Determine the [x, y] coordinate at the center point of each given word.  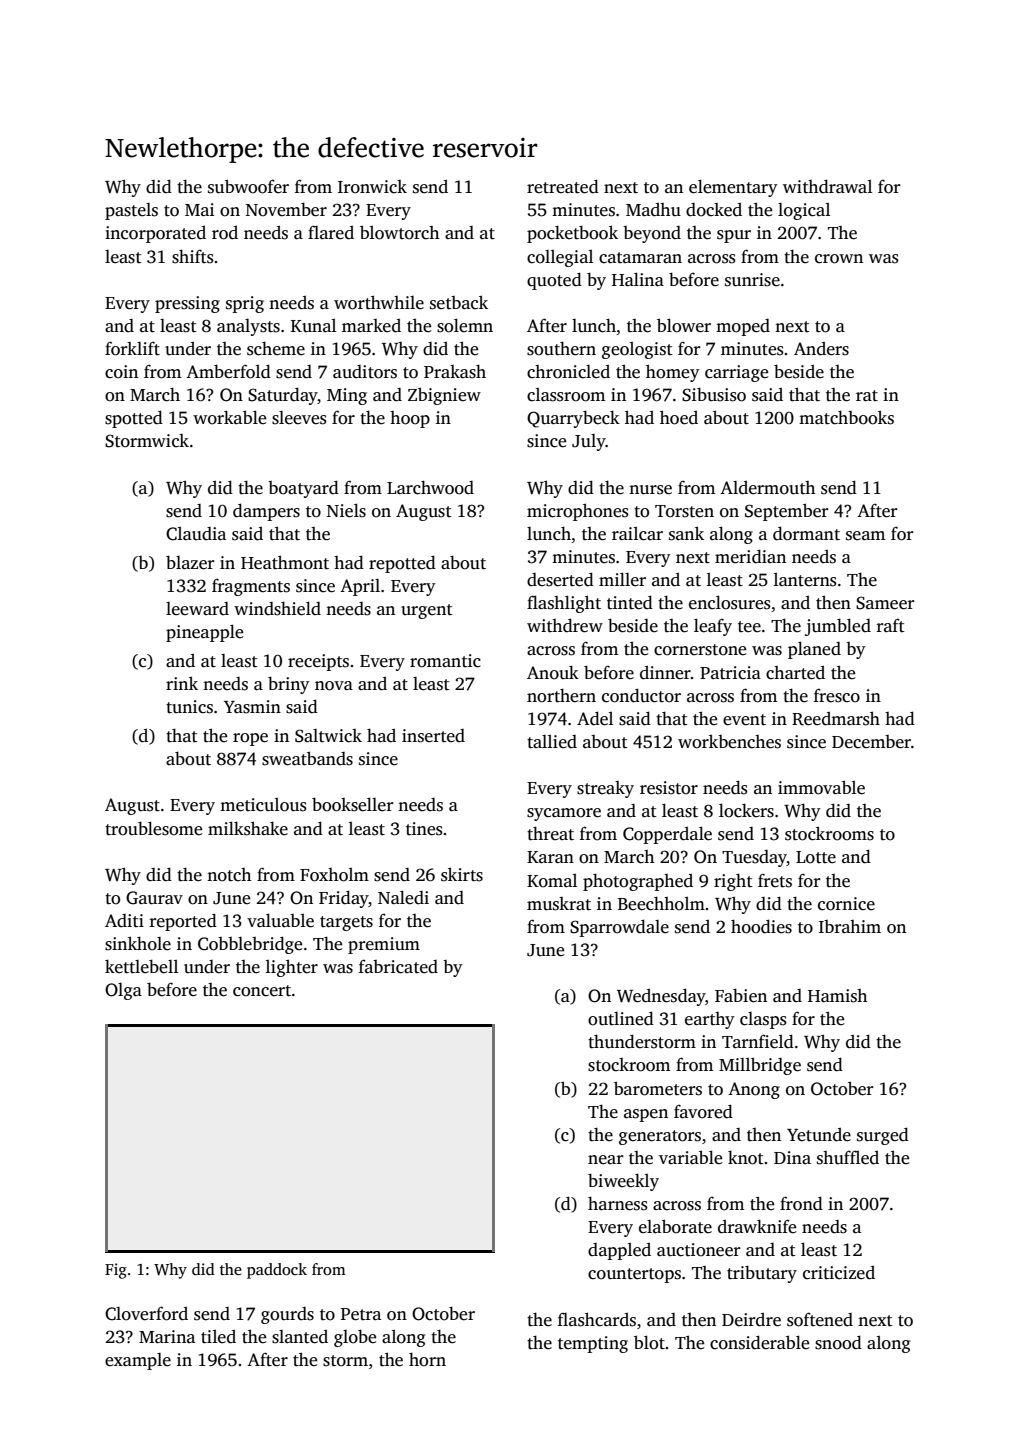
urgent [427, 611]
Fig [116, 1271]
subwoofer [248, 186]
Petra [361, 1314]
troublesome [153, 828]
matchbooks [846, 417]
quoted [554, 281]
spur [734, 236]
